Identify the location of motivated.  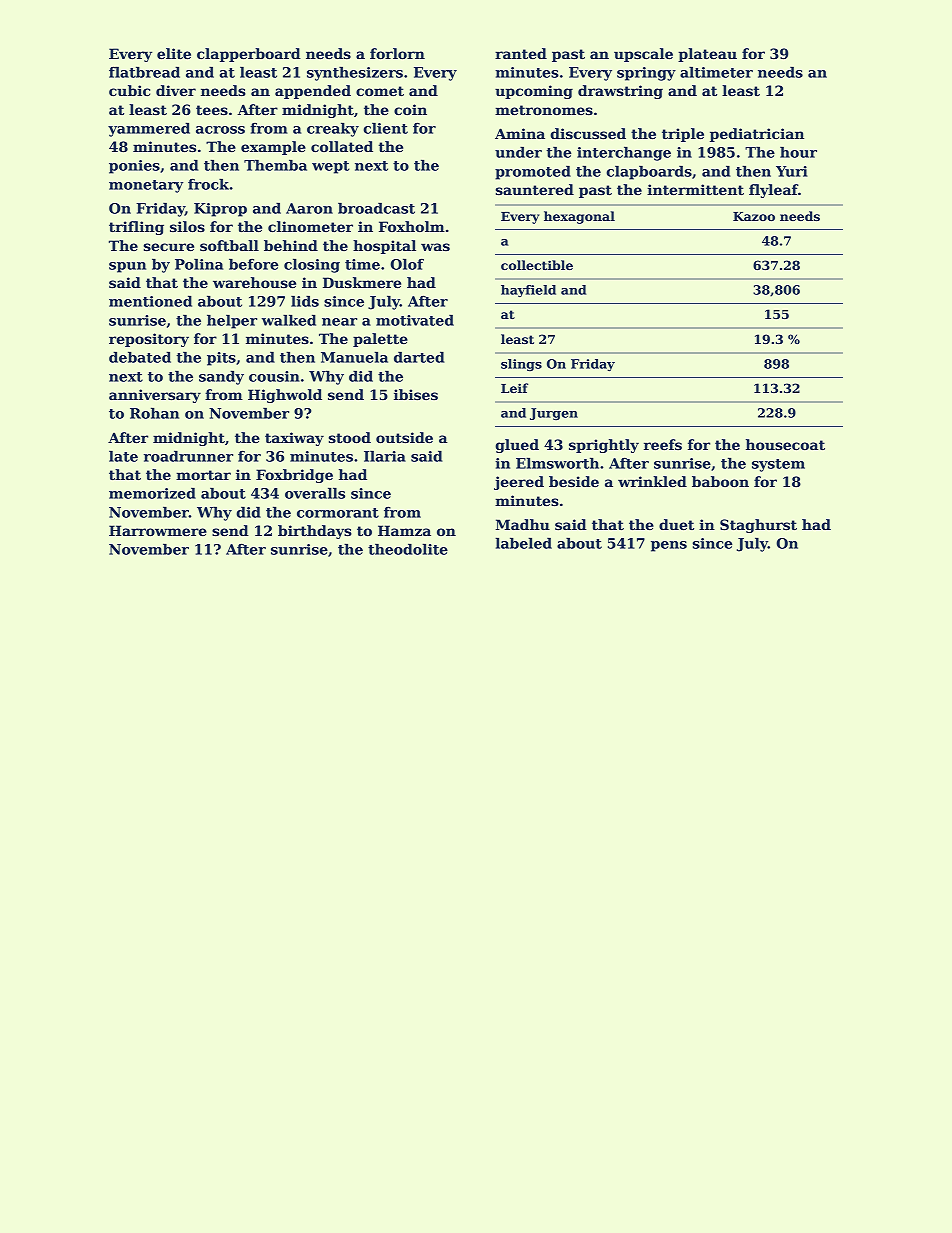
(415, 320).
